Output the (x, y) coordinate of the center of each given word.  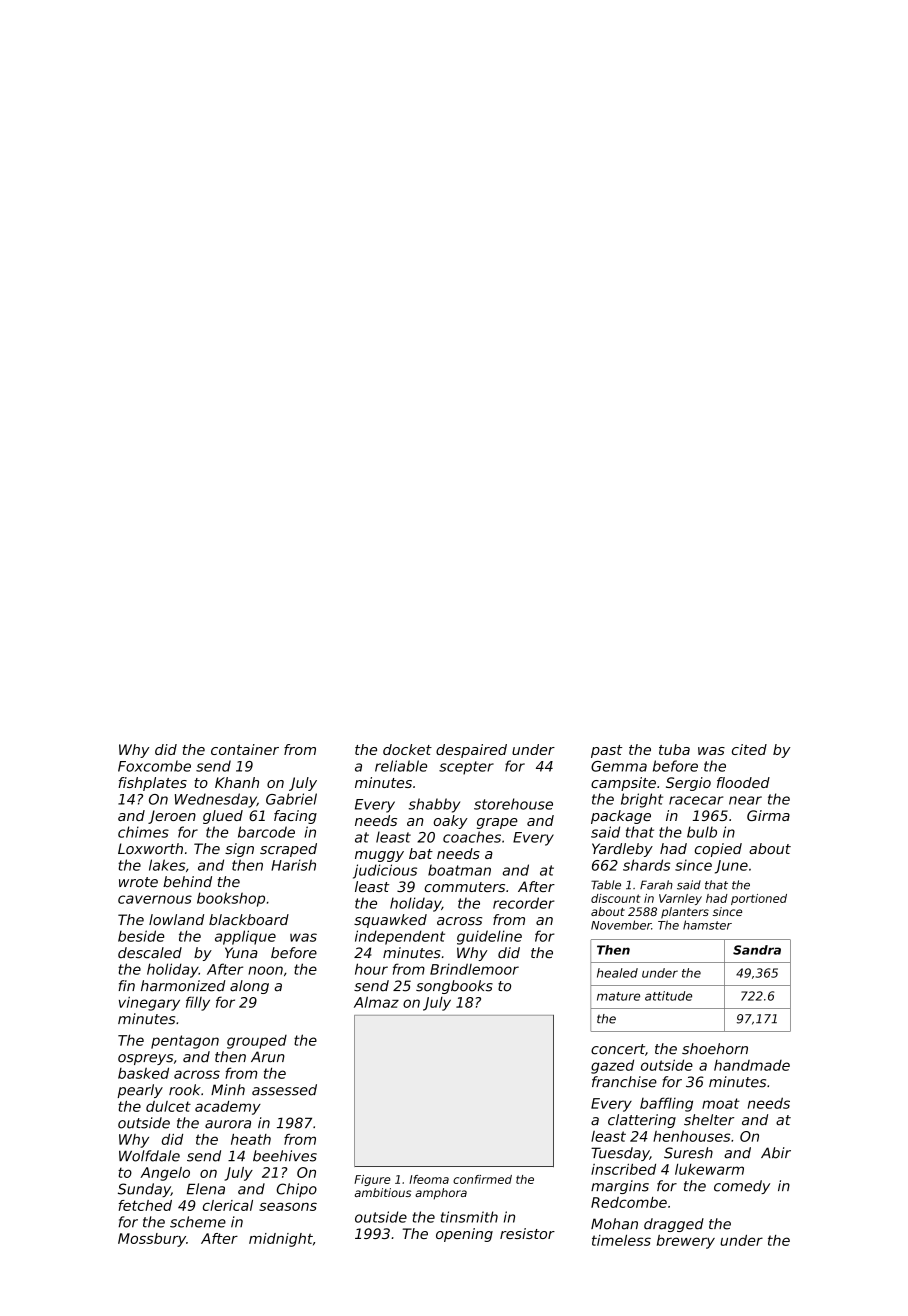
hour (371, 969)
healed (617, 973)
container (245, 749)
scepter (466, 768)
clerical (228, 1205)
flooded (743, 782)
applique (245, 937)
